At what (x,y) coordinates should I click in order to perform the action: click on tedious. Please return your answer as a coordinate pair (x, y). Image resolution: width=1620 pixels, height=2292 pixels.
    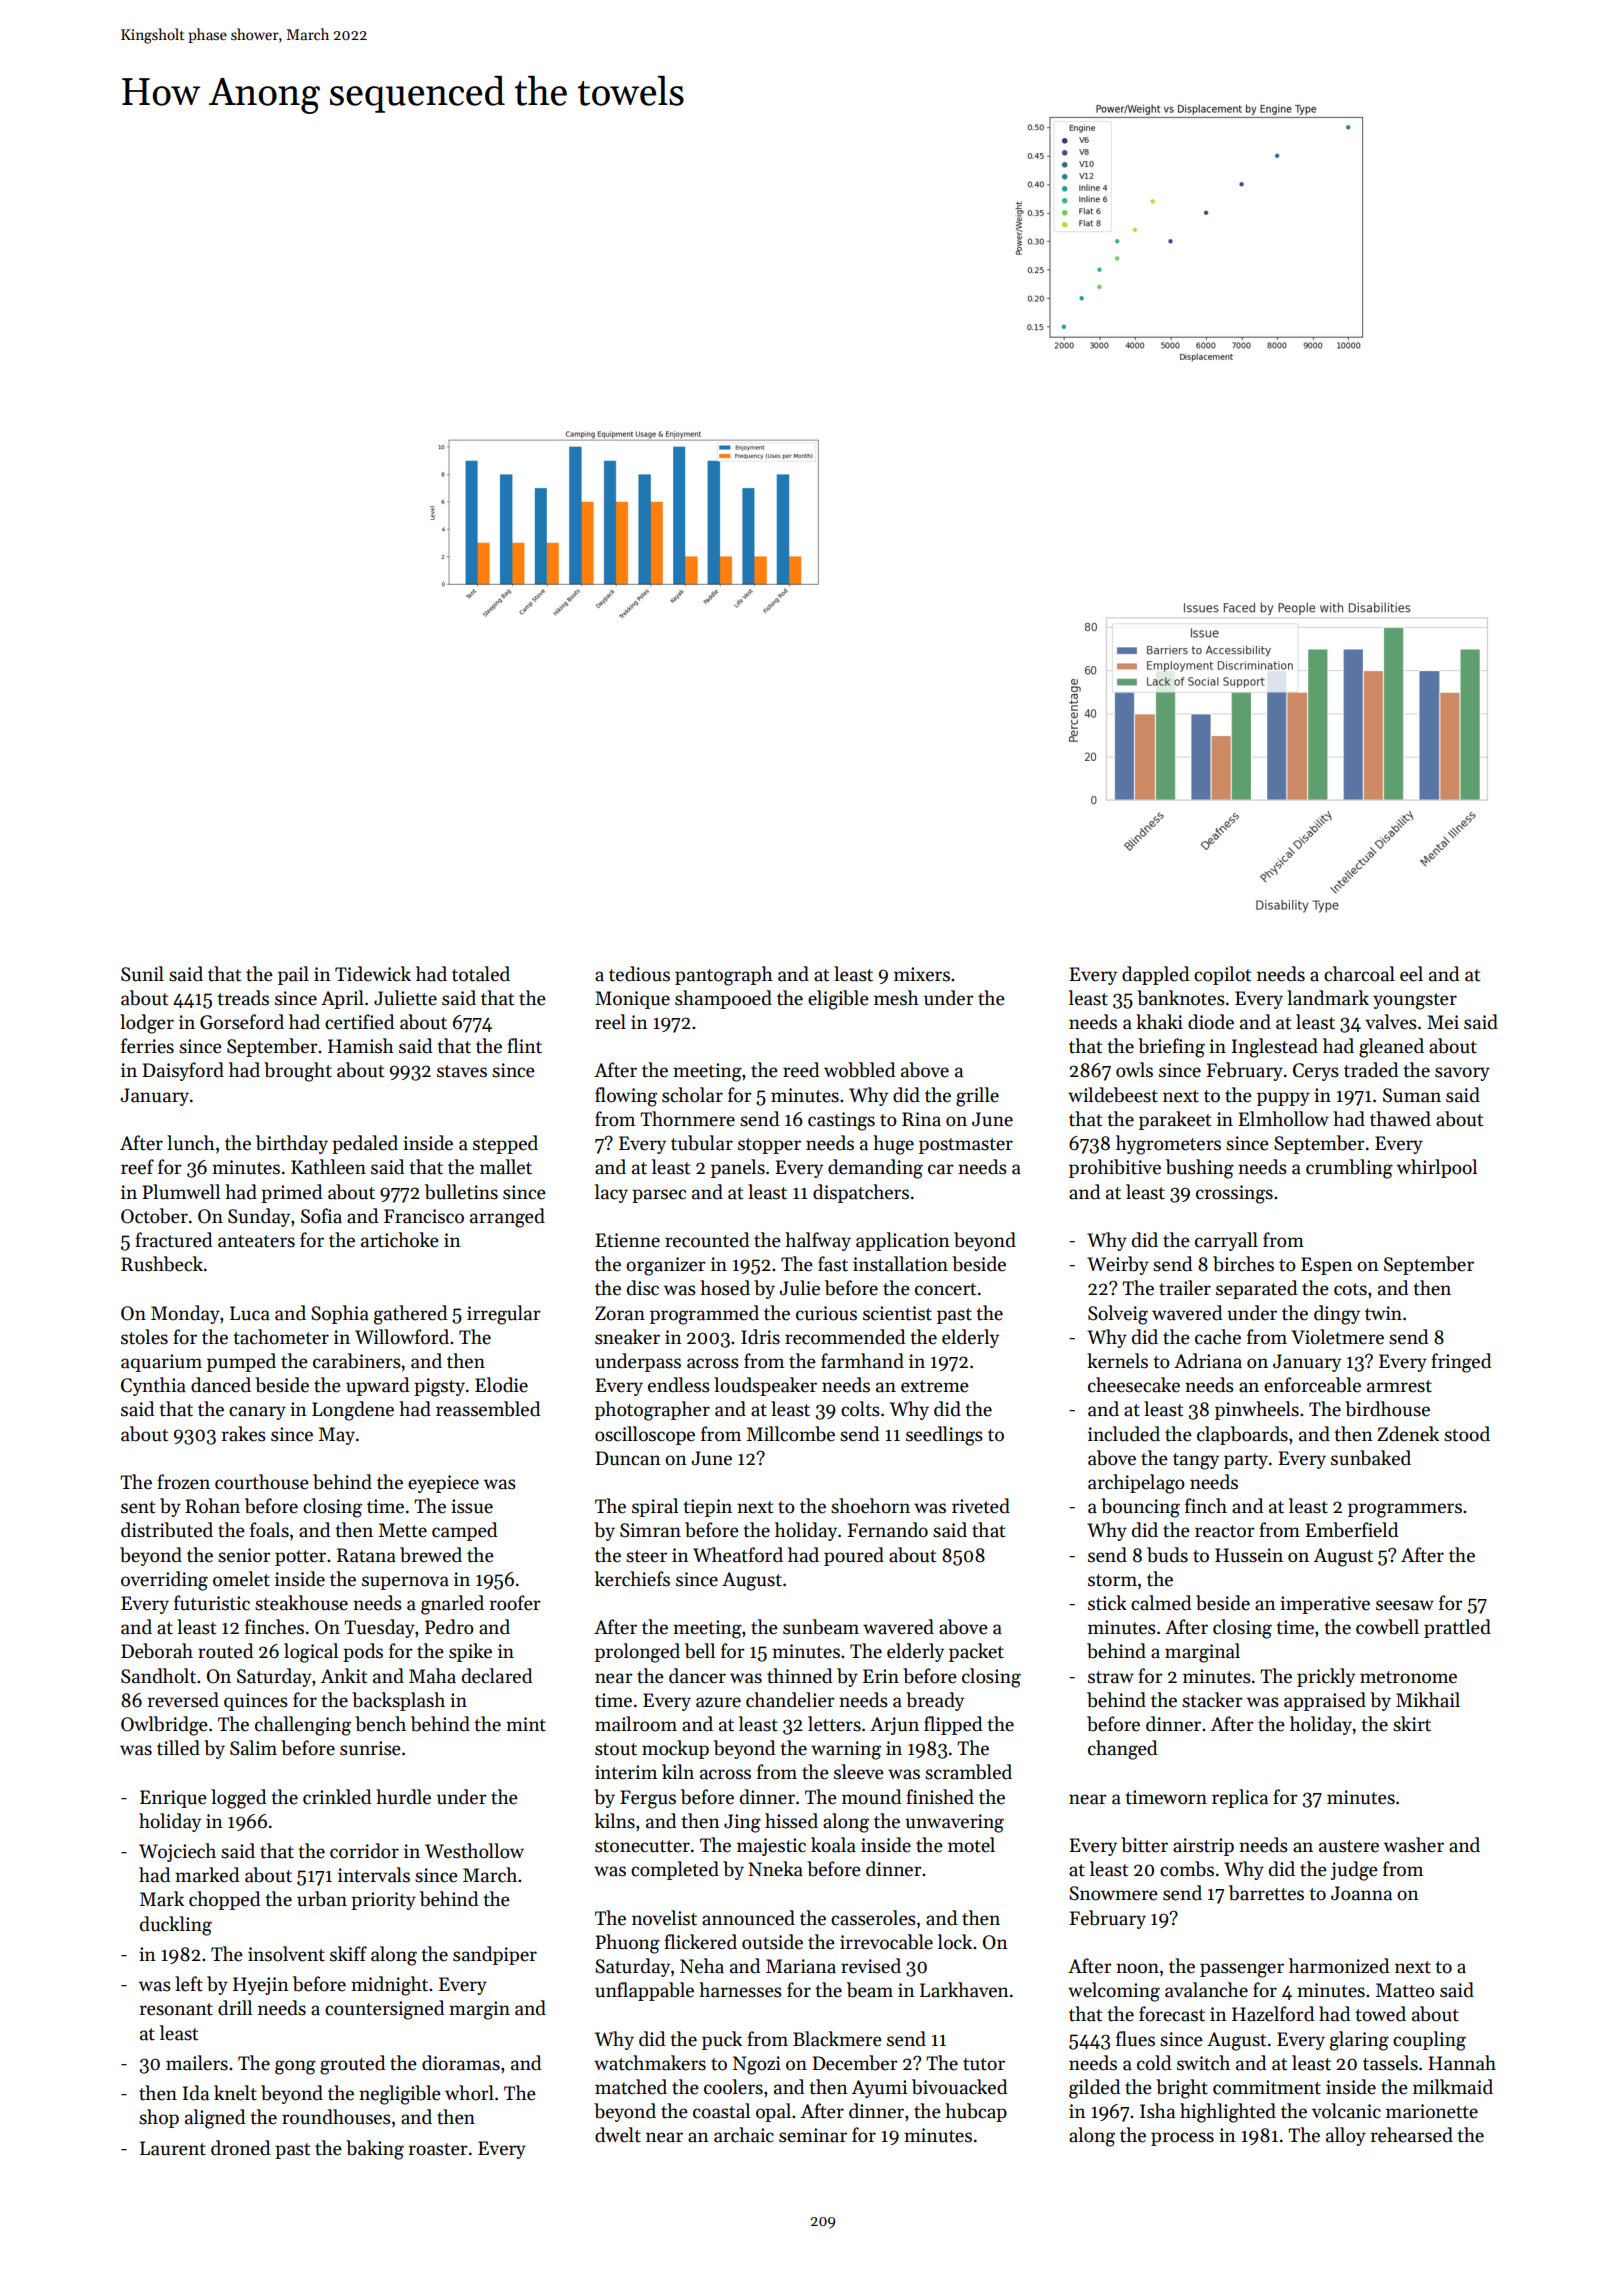
    Looking at the image, I should click on (639, 974).
